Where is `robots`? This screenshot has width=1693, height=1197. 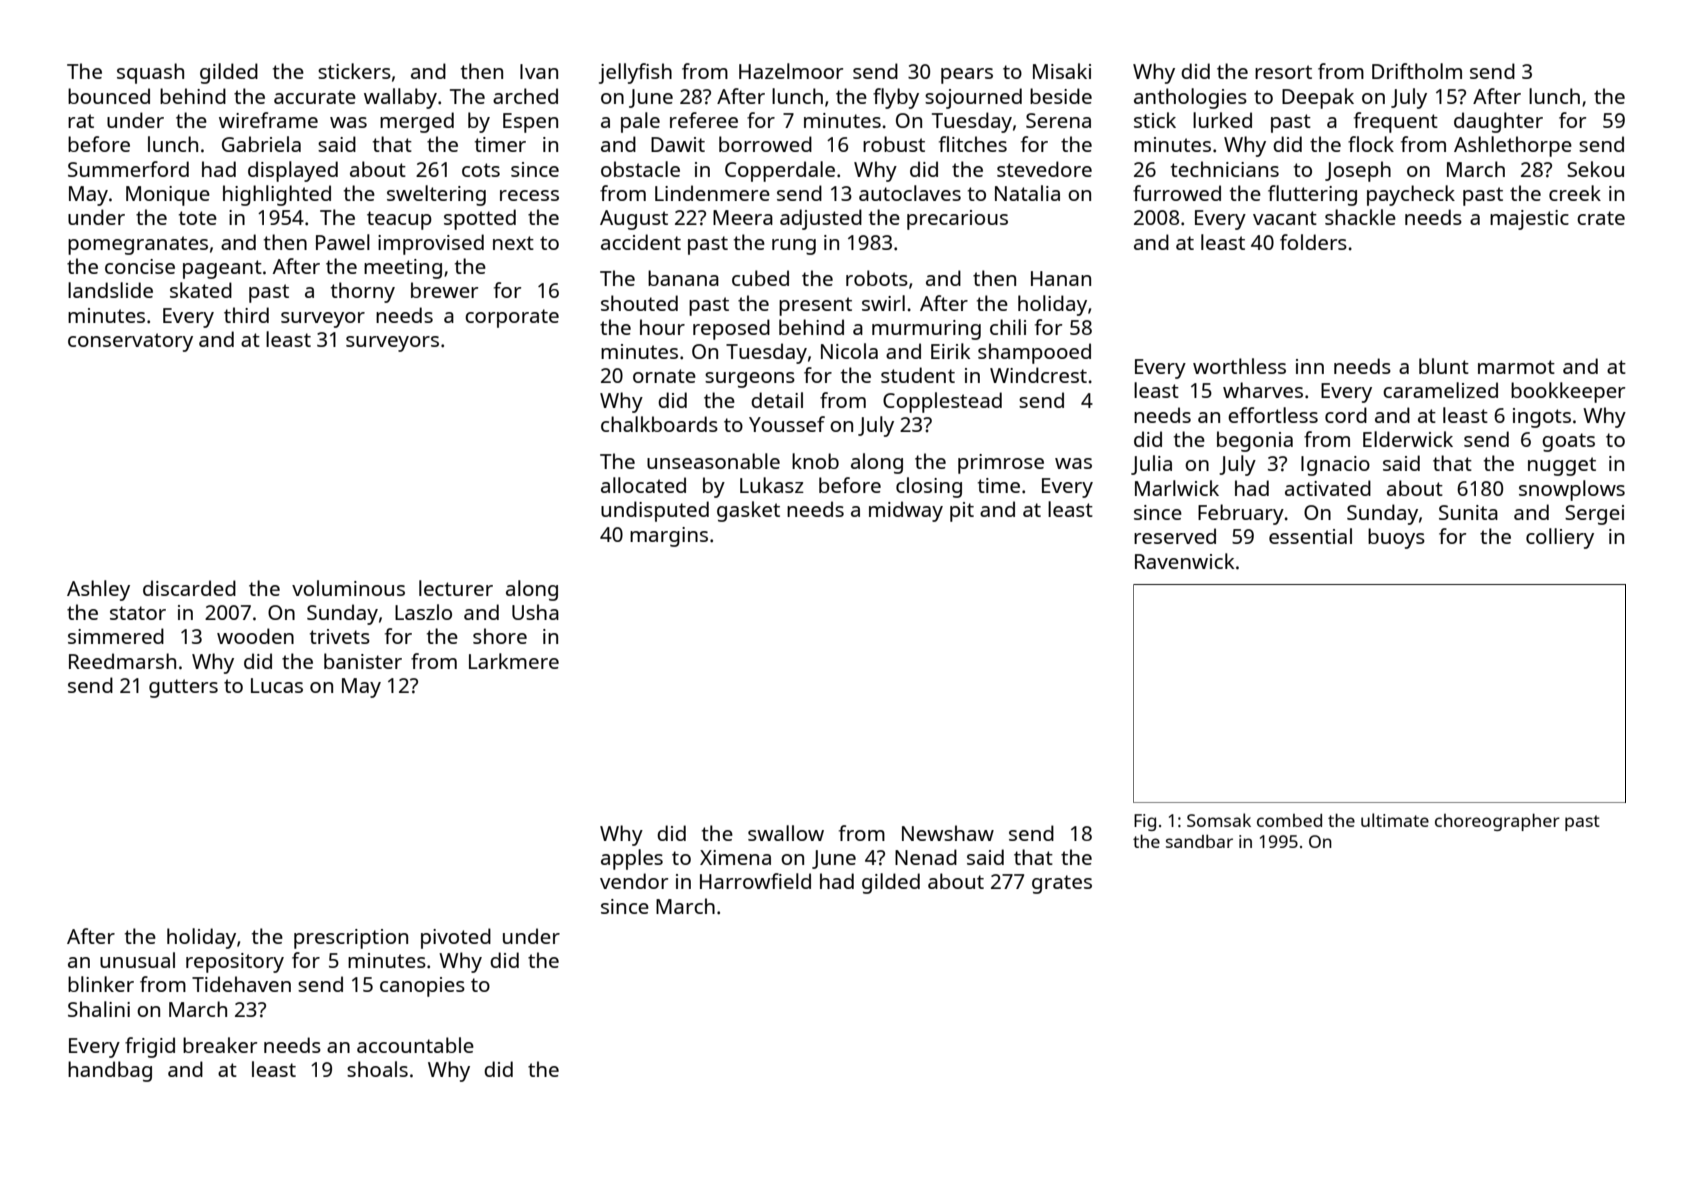 robots is located at coordinates (877, 278).
